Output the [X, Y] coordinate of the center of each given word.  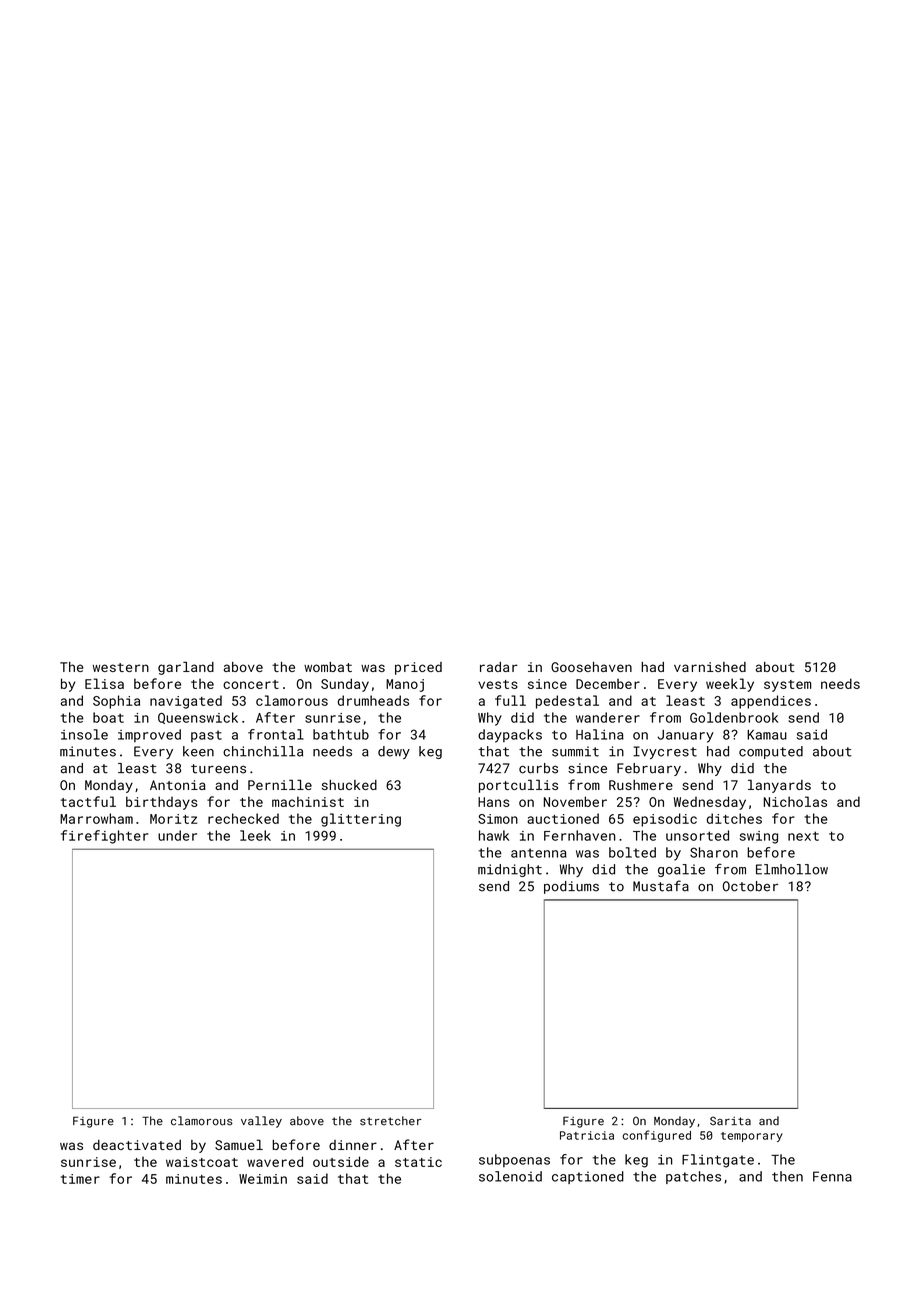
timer [80, 1179]
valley [261, 1122]
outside [341, 1161]
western [121, 667]
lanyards [779, 786]
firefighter [104, 837]
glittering [361, 820]
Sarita [730, 1121]
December [608, 684]
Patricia [587, 1135]
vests [498, 684]
